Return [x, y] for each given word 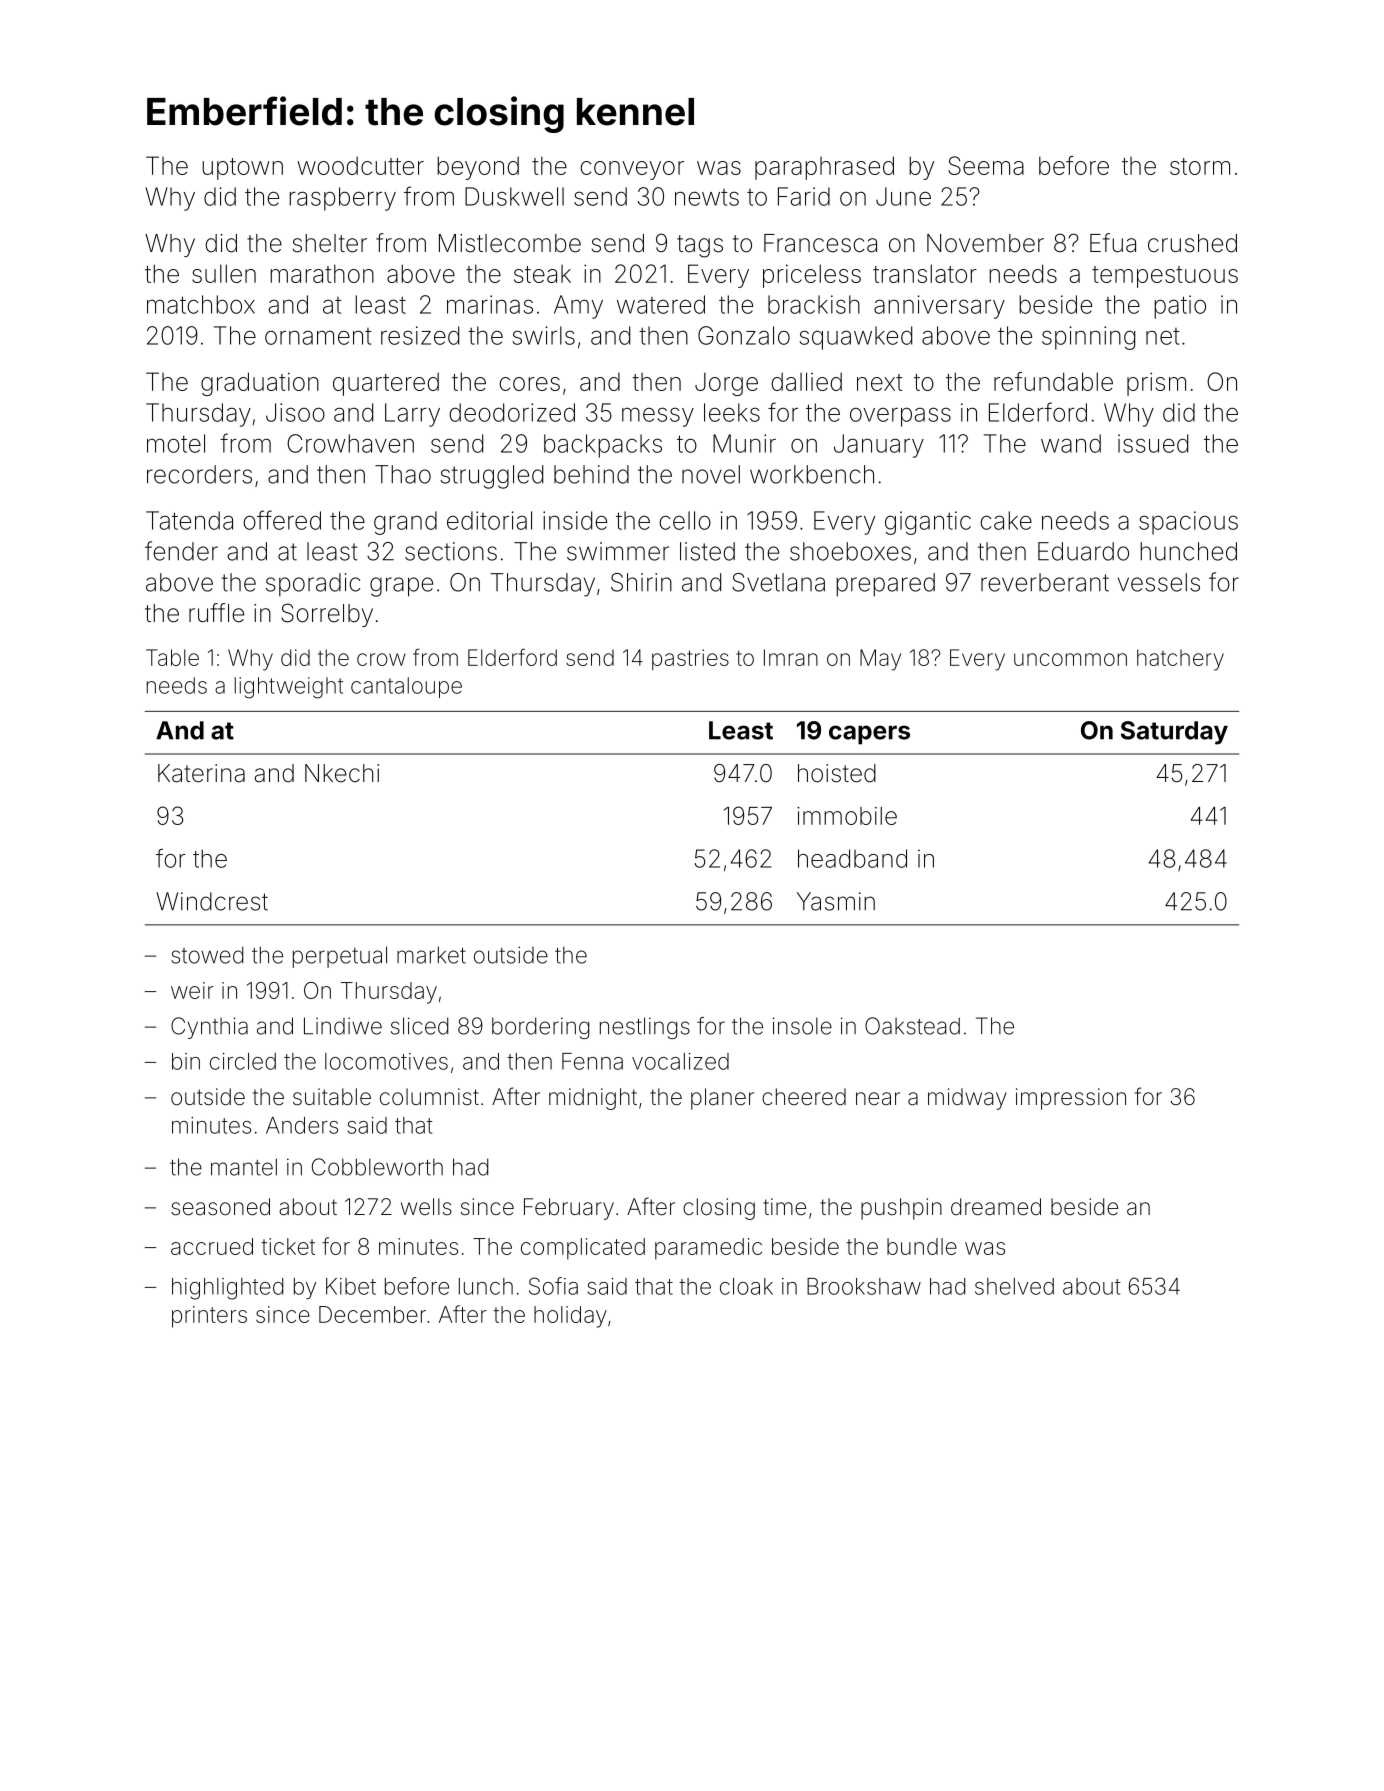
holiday [570, 1317]
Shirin [641, 582]
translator [925, 273]
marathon [322, 273]
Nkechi [342, 773]
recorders [199, 474]
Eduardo [1083, 551]
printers [209, 1317]
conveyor [632, 170]
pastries [690, 659]
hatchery [1180, 660]
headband [852, 858]
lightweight [289, 688]
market [431, 955]
